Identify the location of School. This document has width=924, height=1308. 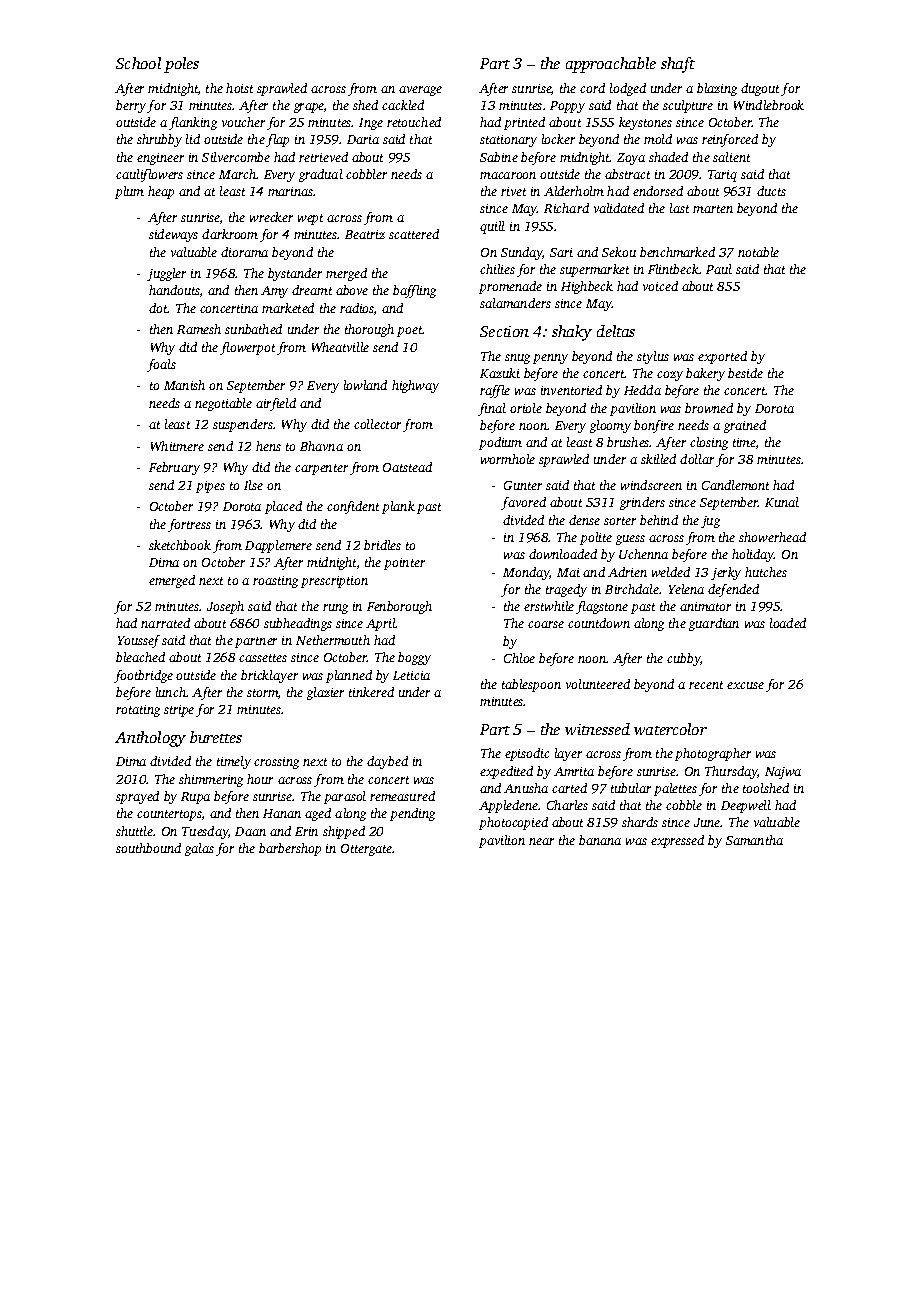
(138, 63).
